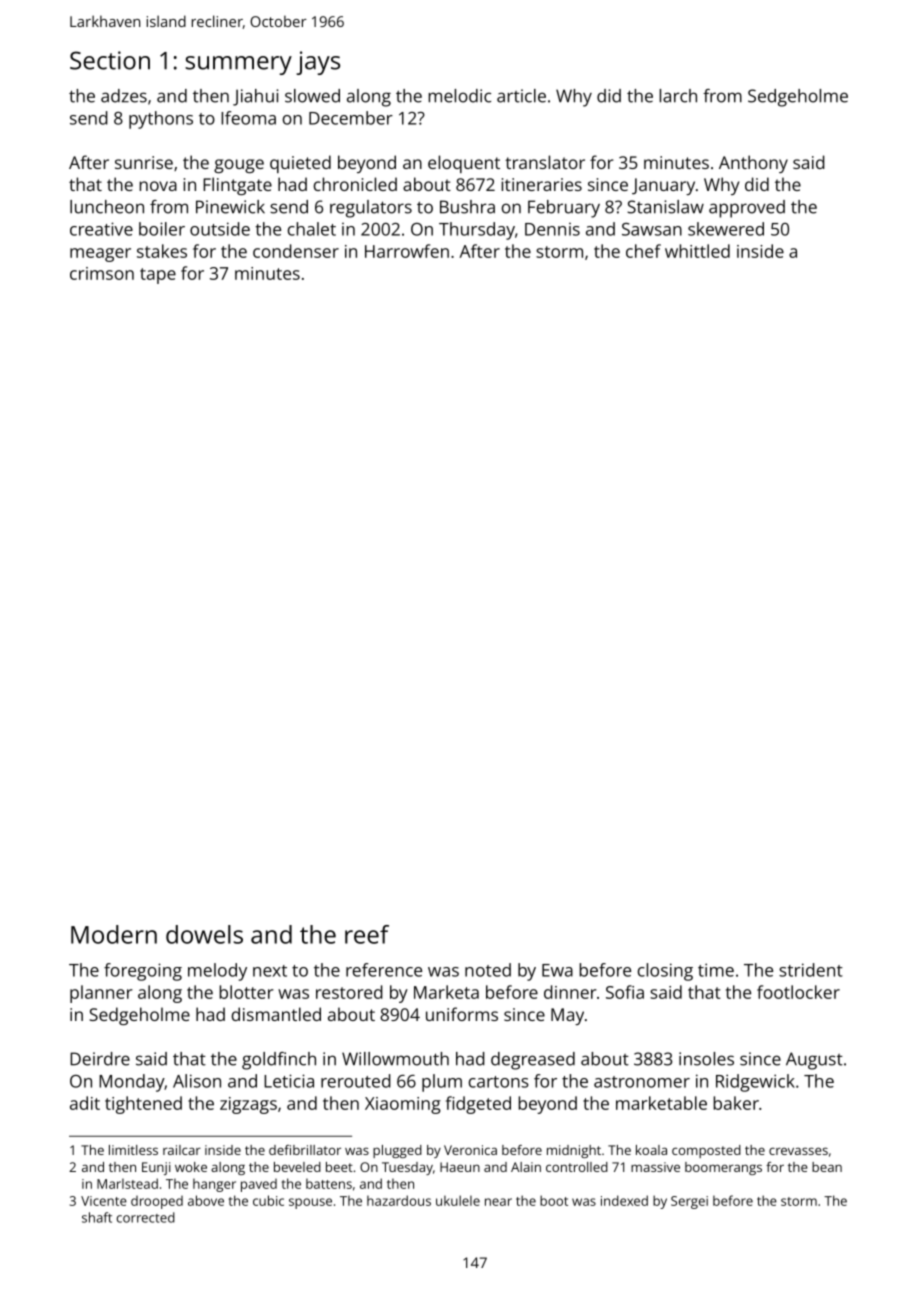 The width and height of the screenshot is (924, 1314). I want to click on crimson, so click(102, 273).
